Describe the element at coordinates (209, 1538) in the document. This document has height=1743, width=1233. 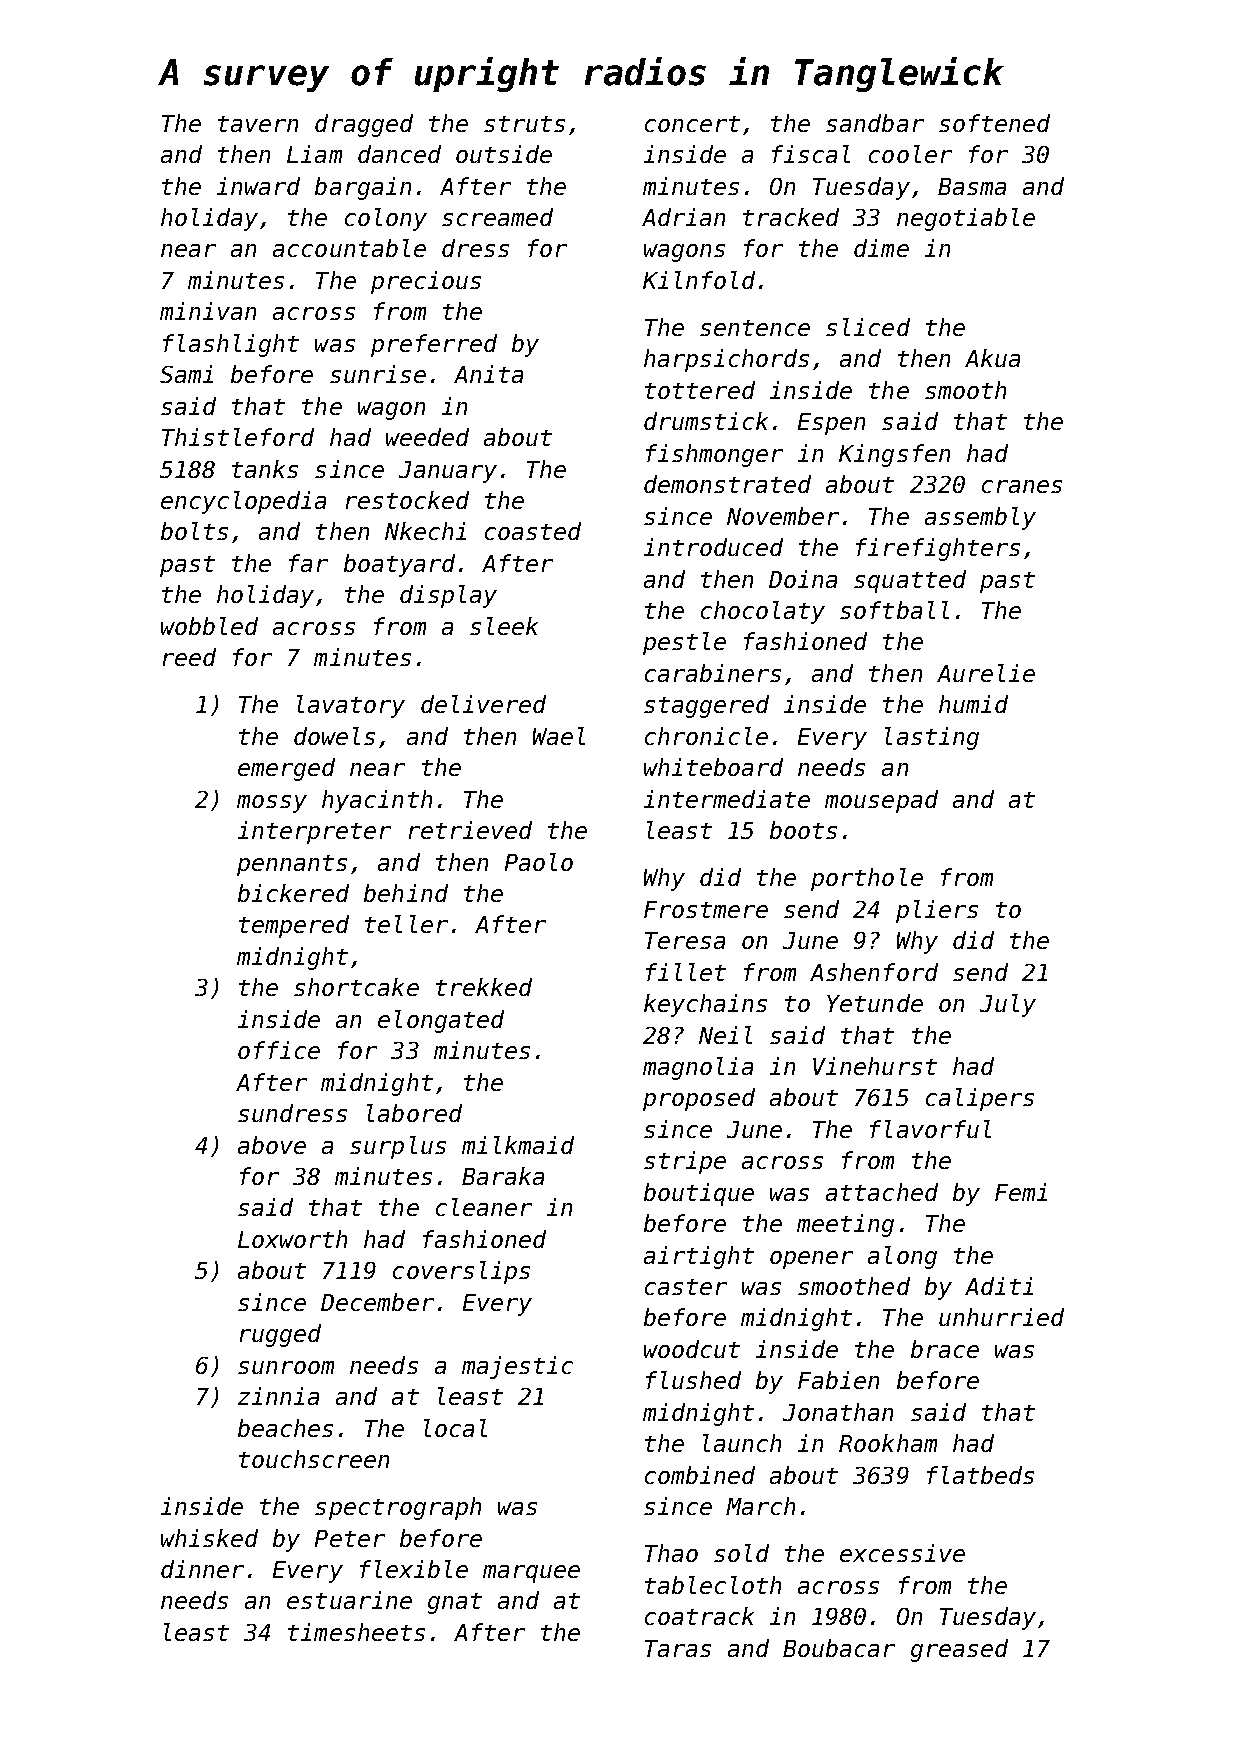
I see `whisked` at that location.
